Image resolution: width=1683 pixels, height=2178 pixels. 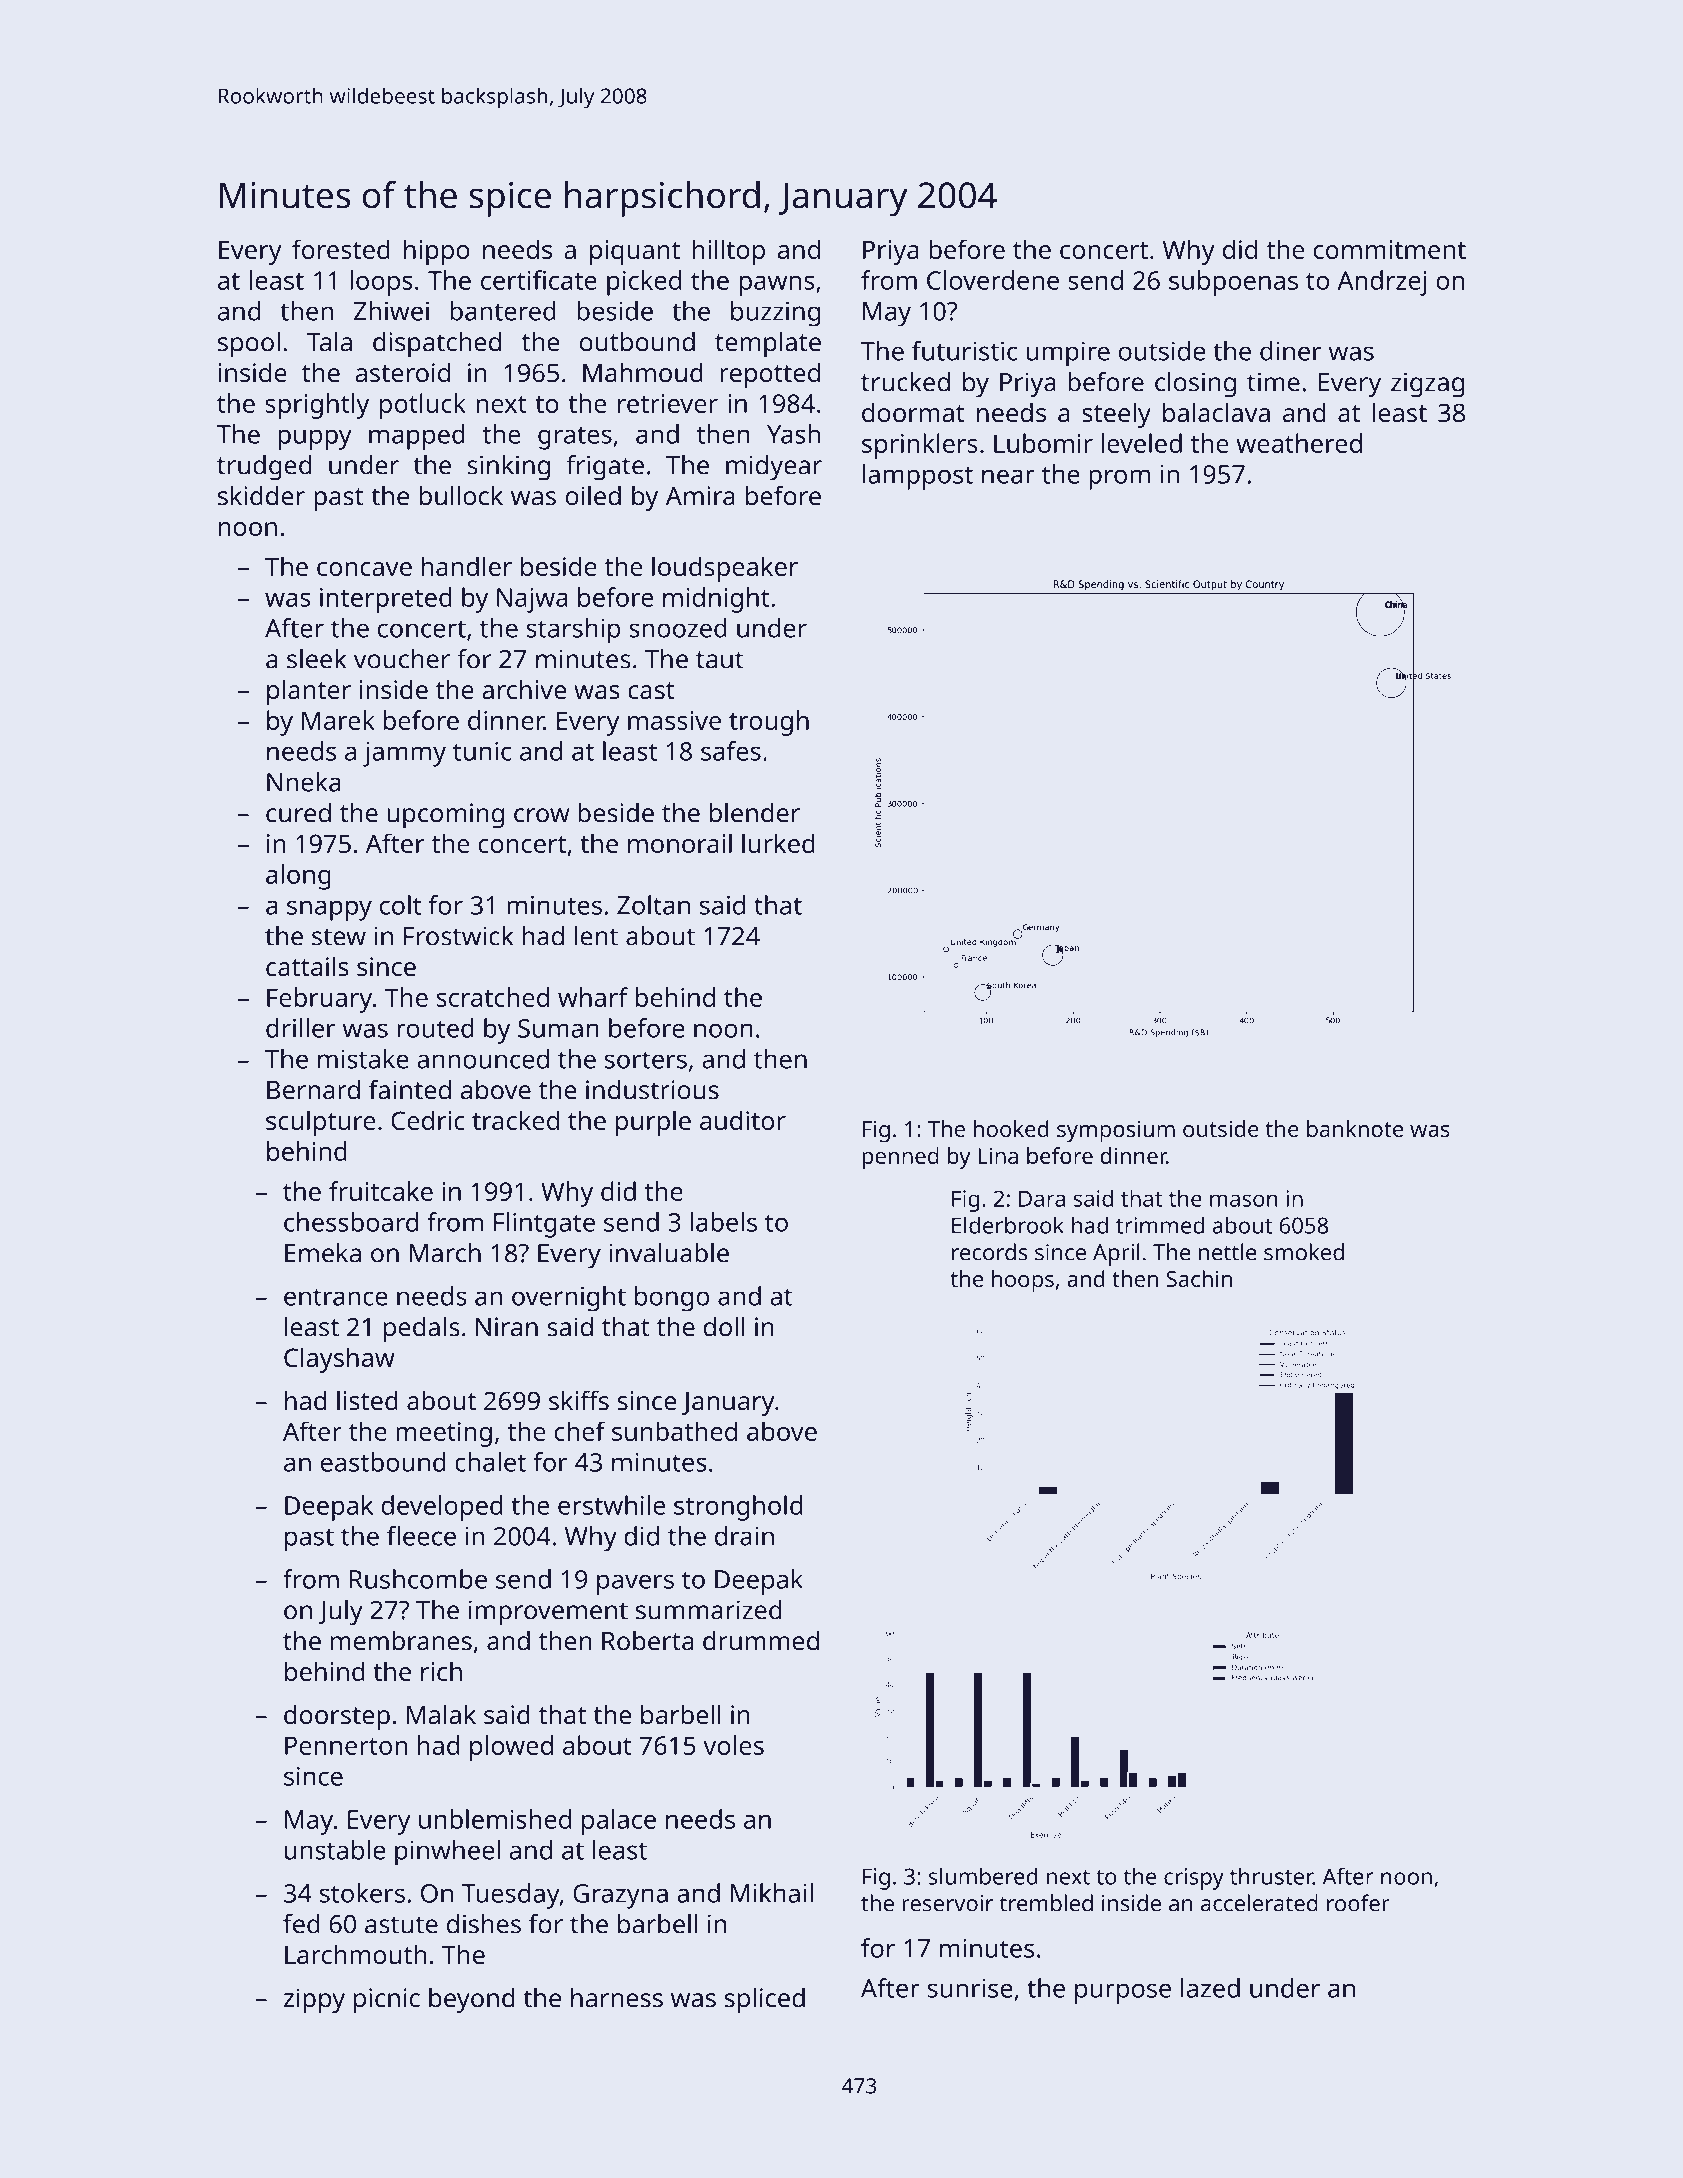 I want to click on hoops, so click(x=1023, y=1281).
